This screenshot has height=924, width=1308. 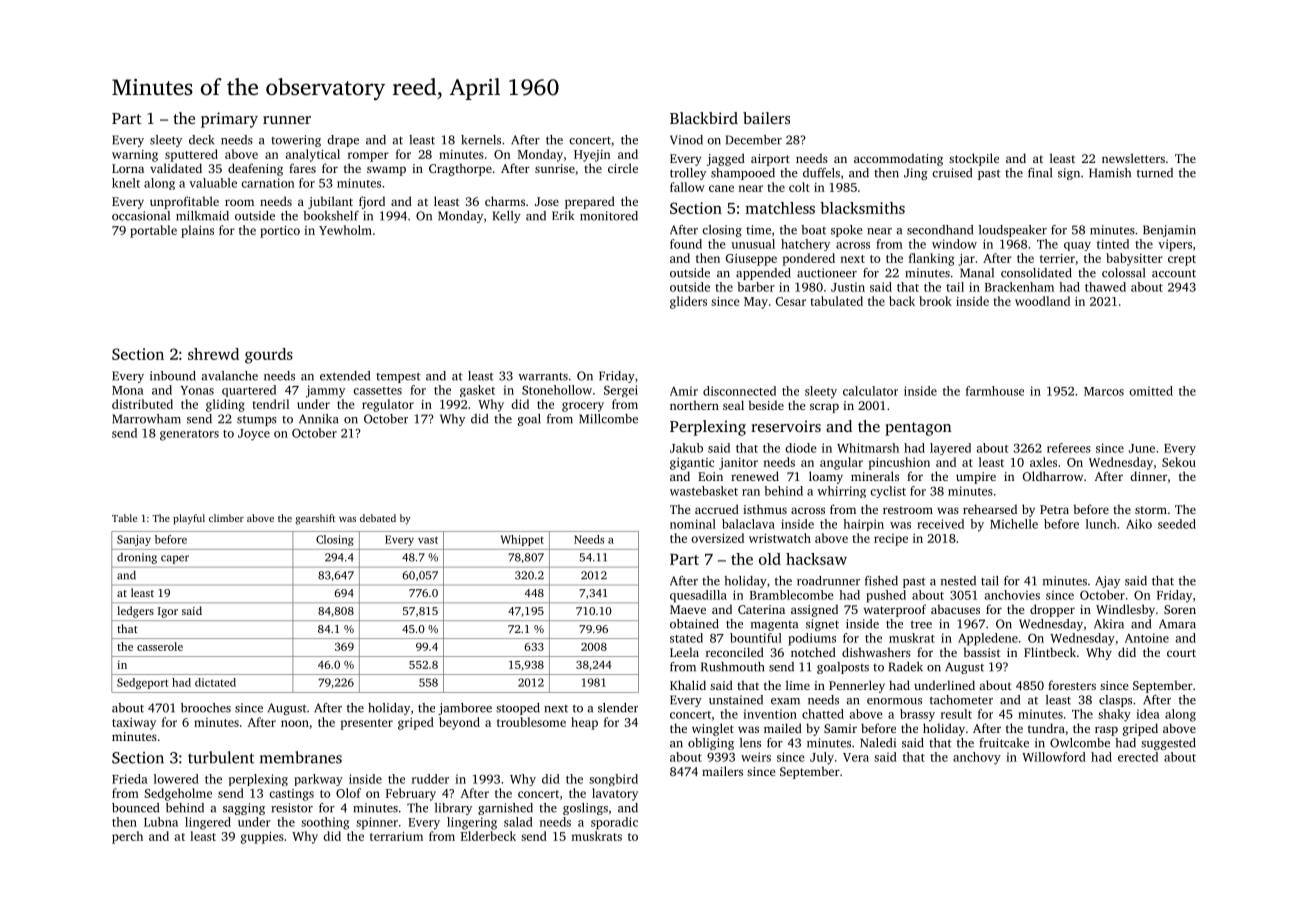 What do you see at coordinates (459, 723) in the screenshot?
I see `beyond` at bounding box center [459, 723].
